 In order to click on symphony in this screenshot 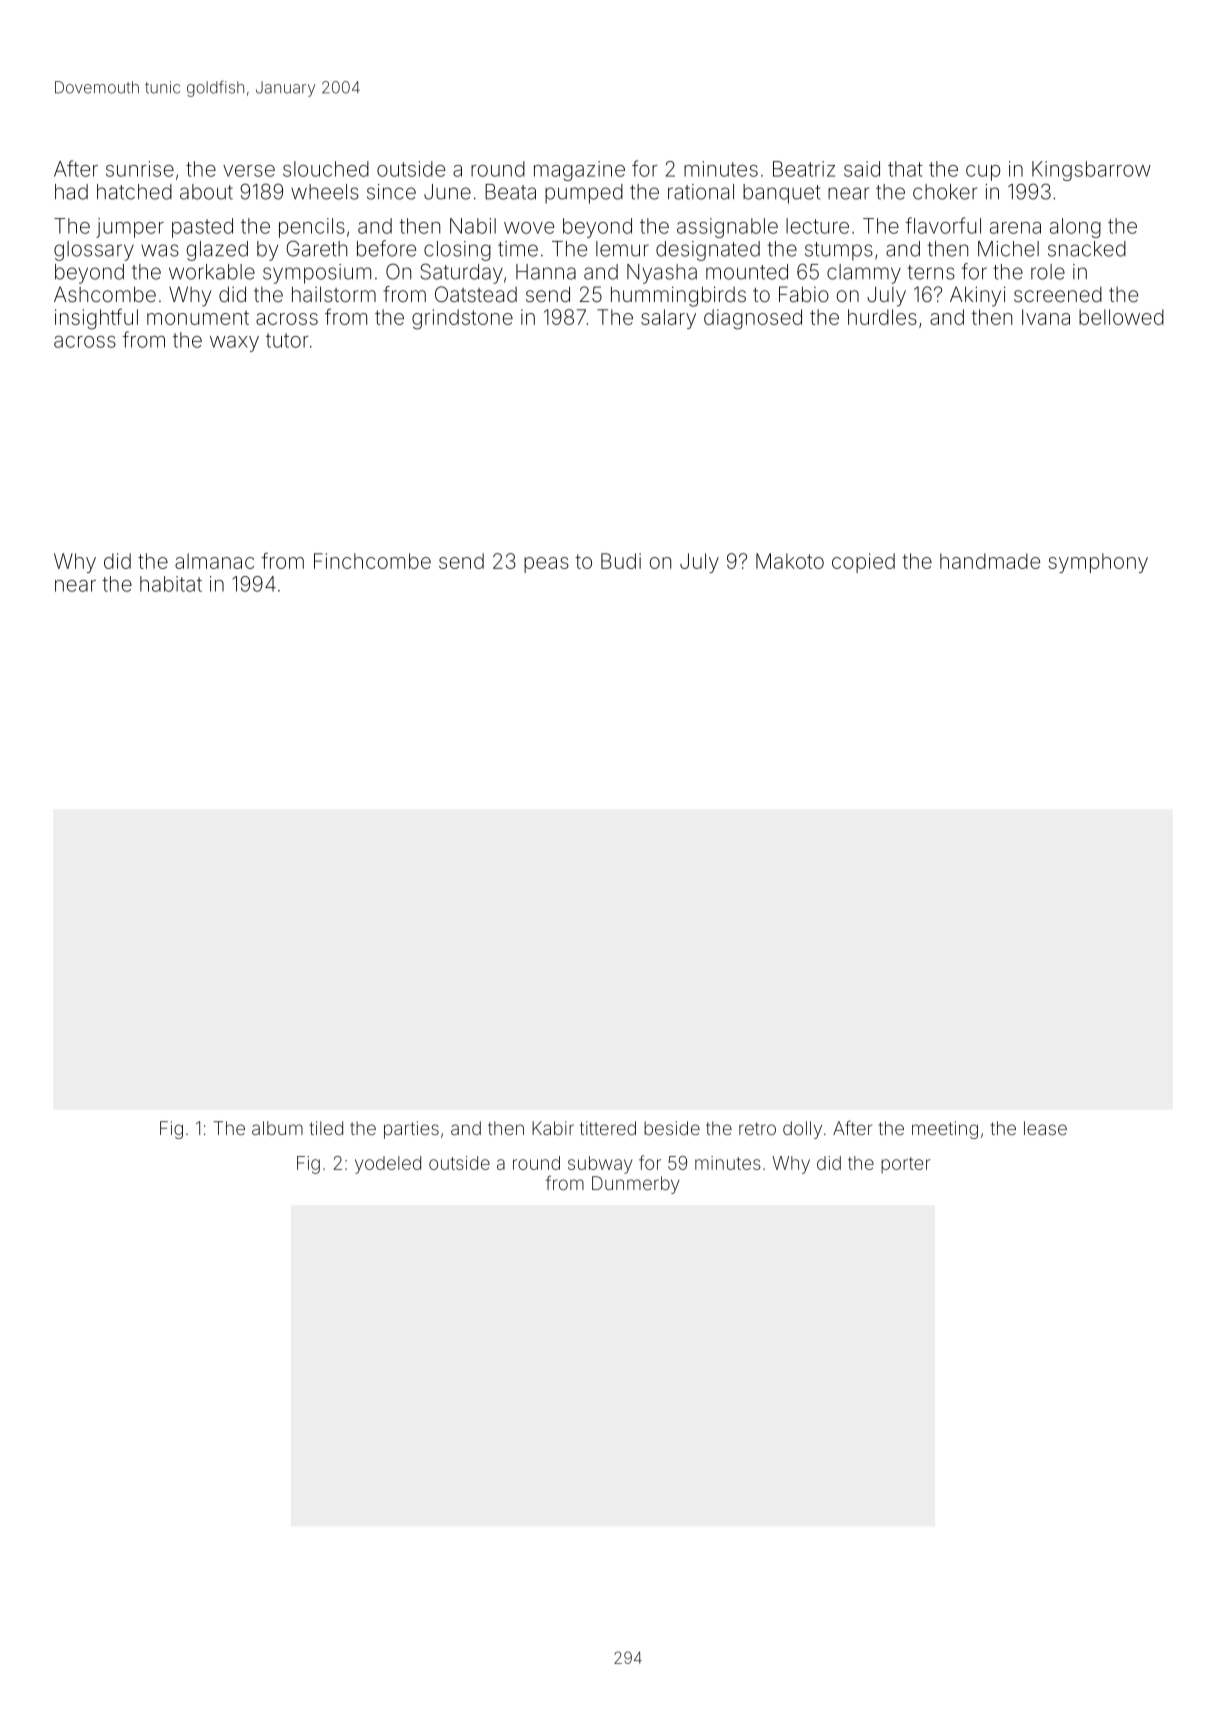, I will do `click(1098, 563)`.
